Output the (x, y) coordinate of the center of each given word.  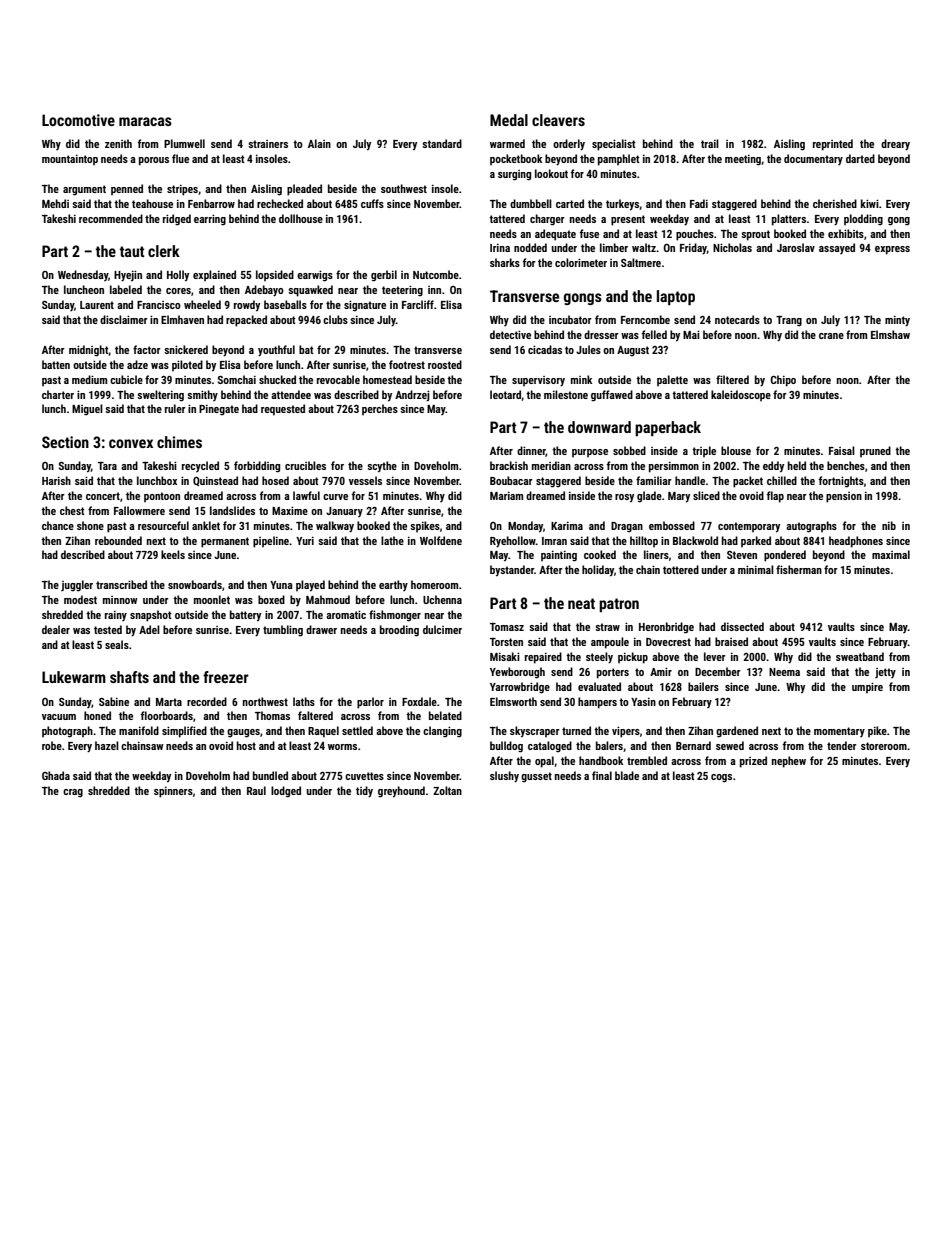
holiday (598, 571)
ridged (177, 220)
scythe (382, 467)
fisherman (799, 569)
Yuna (281, 585)
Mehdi (55, 203)
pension (844, 497)
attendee (291, 394)
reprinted (833, 145)
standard (442, 143)
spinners (173, 792)
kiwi (870, 203)
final (602, 775)
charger (547, 220)
